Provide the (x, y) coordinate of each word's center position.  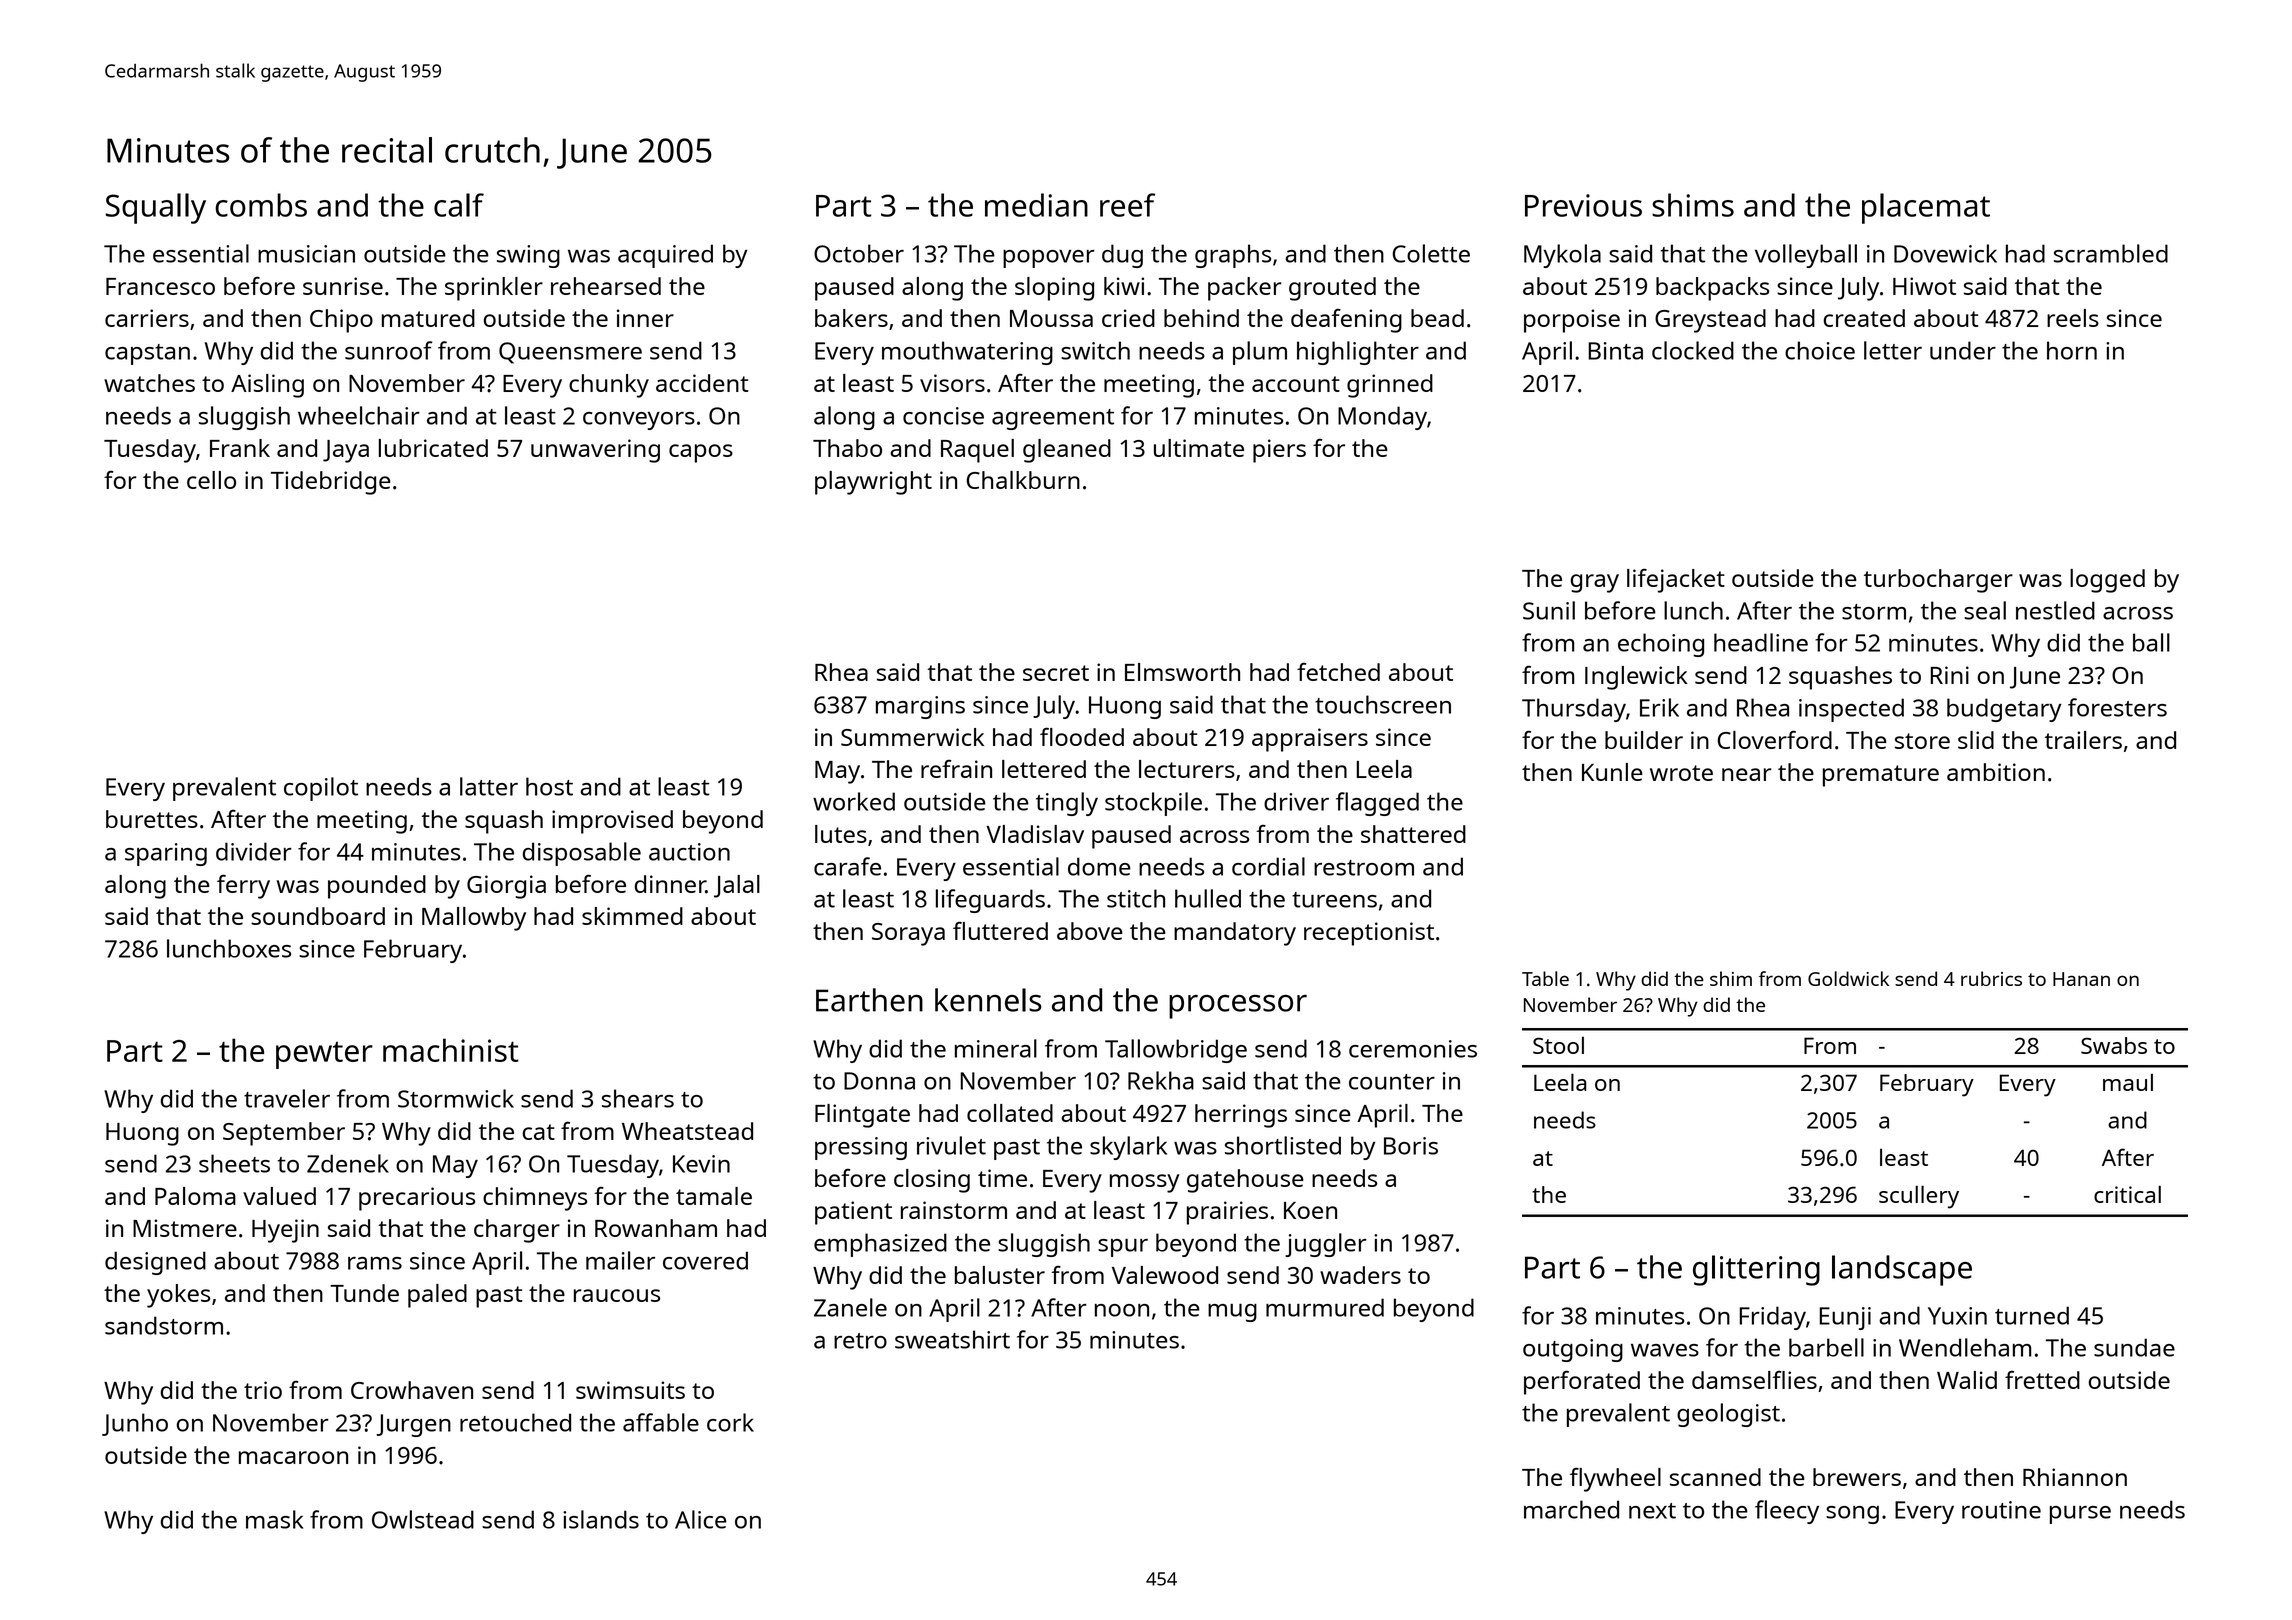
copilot (321, 789)
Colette (1431, 253)
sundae (2134, 1347)
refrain (956, 769)
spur (1123, 1248)
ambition (1996, 772)
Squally (156, 208)
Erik (1659, 707)
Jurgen (414, 1425)
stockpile (1153, 804)
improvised (612, 822)
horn (2072, 350)
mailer (620, 1260)
